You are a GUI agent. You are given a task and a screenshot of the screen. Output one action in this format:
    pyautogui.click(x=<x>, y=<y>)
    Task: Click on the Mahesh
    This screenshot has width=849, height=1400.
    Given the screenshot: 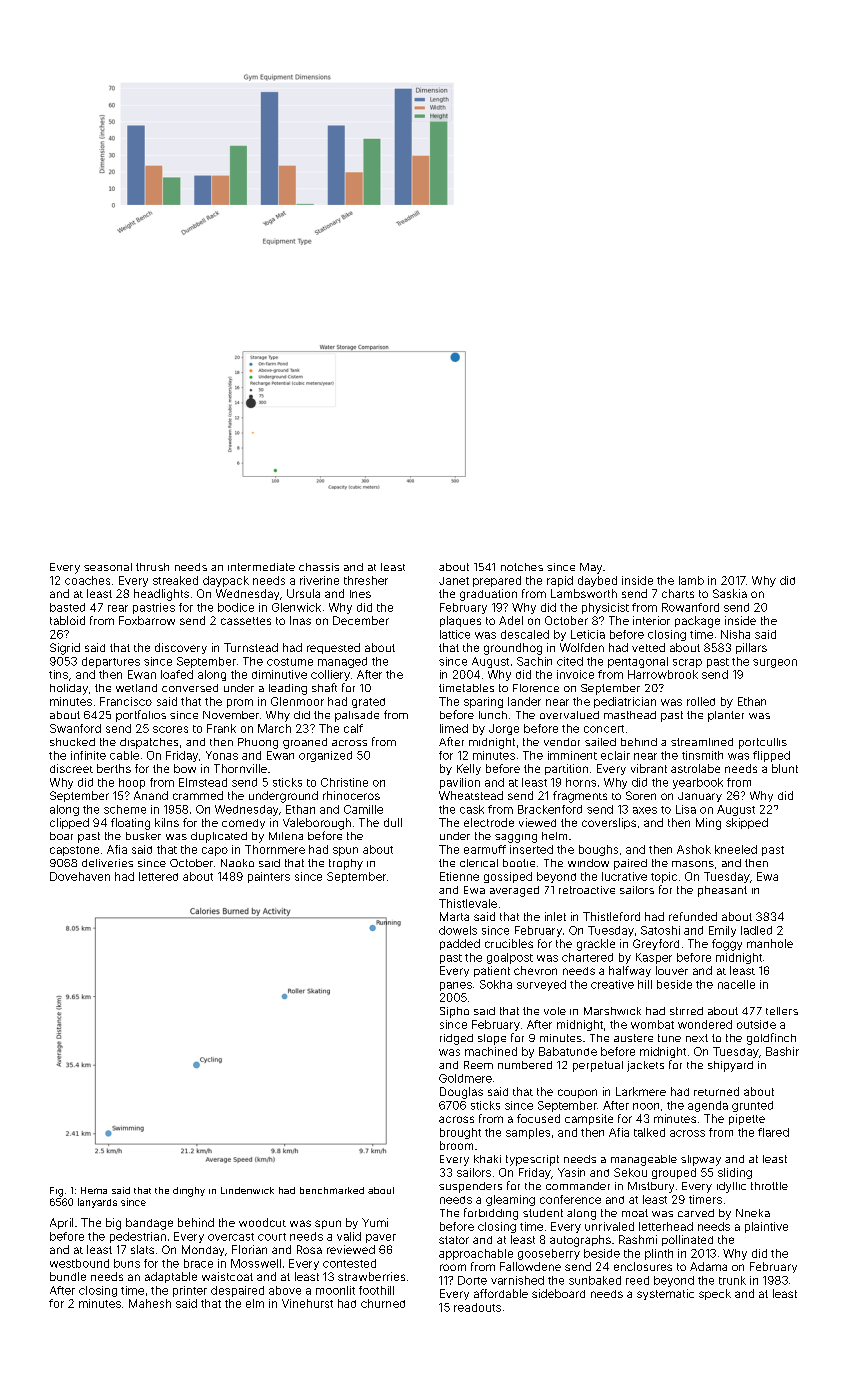 What is the action you would take?
    pyautogui.click(x=150, y=1303)
